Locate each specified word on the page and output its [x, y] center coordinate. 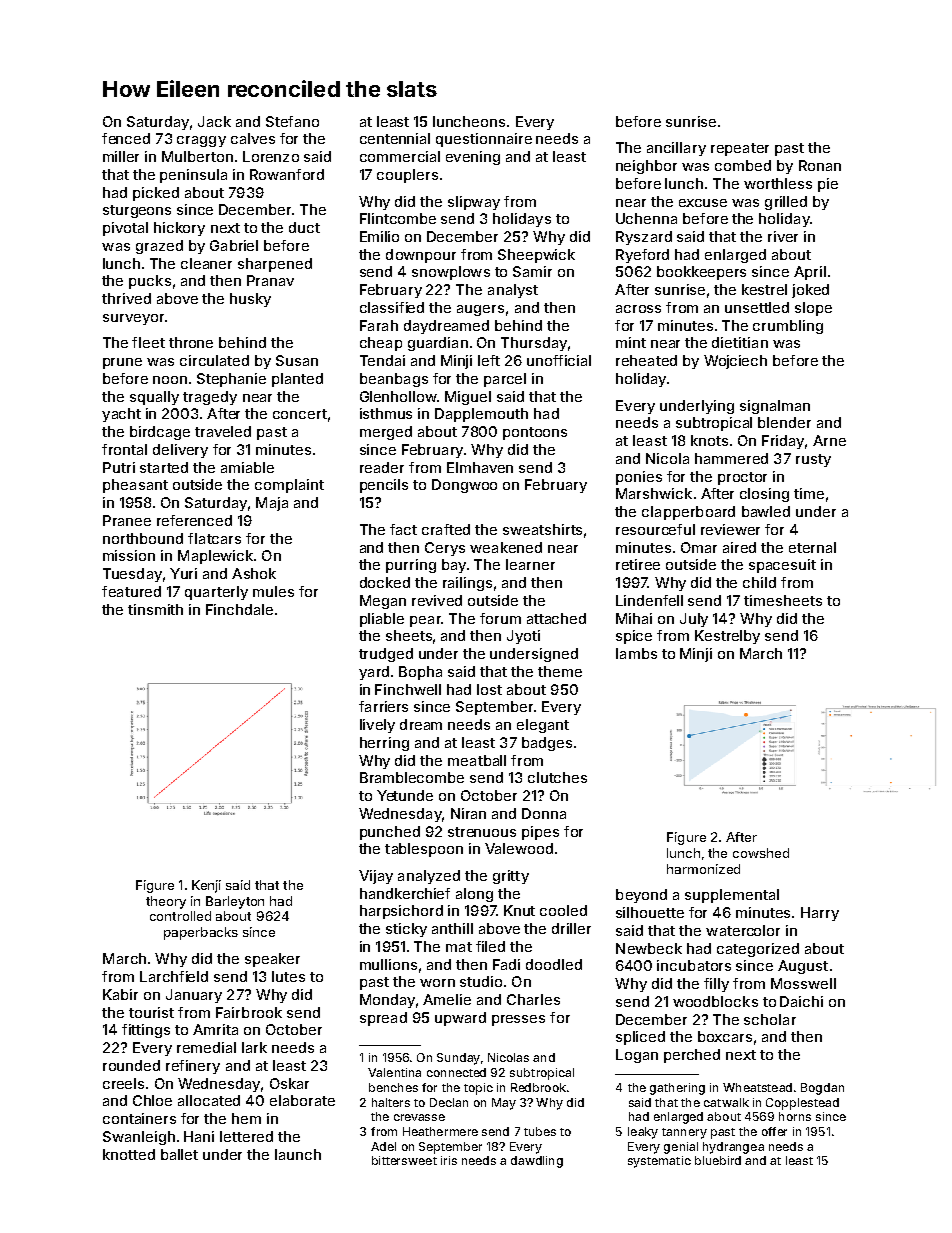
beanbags [394, 380]
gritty [511, 877]
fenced [126, 138]
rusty [813, 460]
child [759, 582]
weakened [506, 547]
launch [298, 1154]
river [783, 236]
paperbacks [201, 933]
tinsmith [155, 609]
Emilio [379, 236]
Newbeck [649, 948]
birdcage [160, 433]
